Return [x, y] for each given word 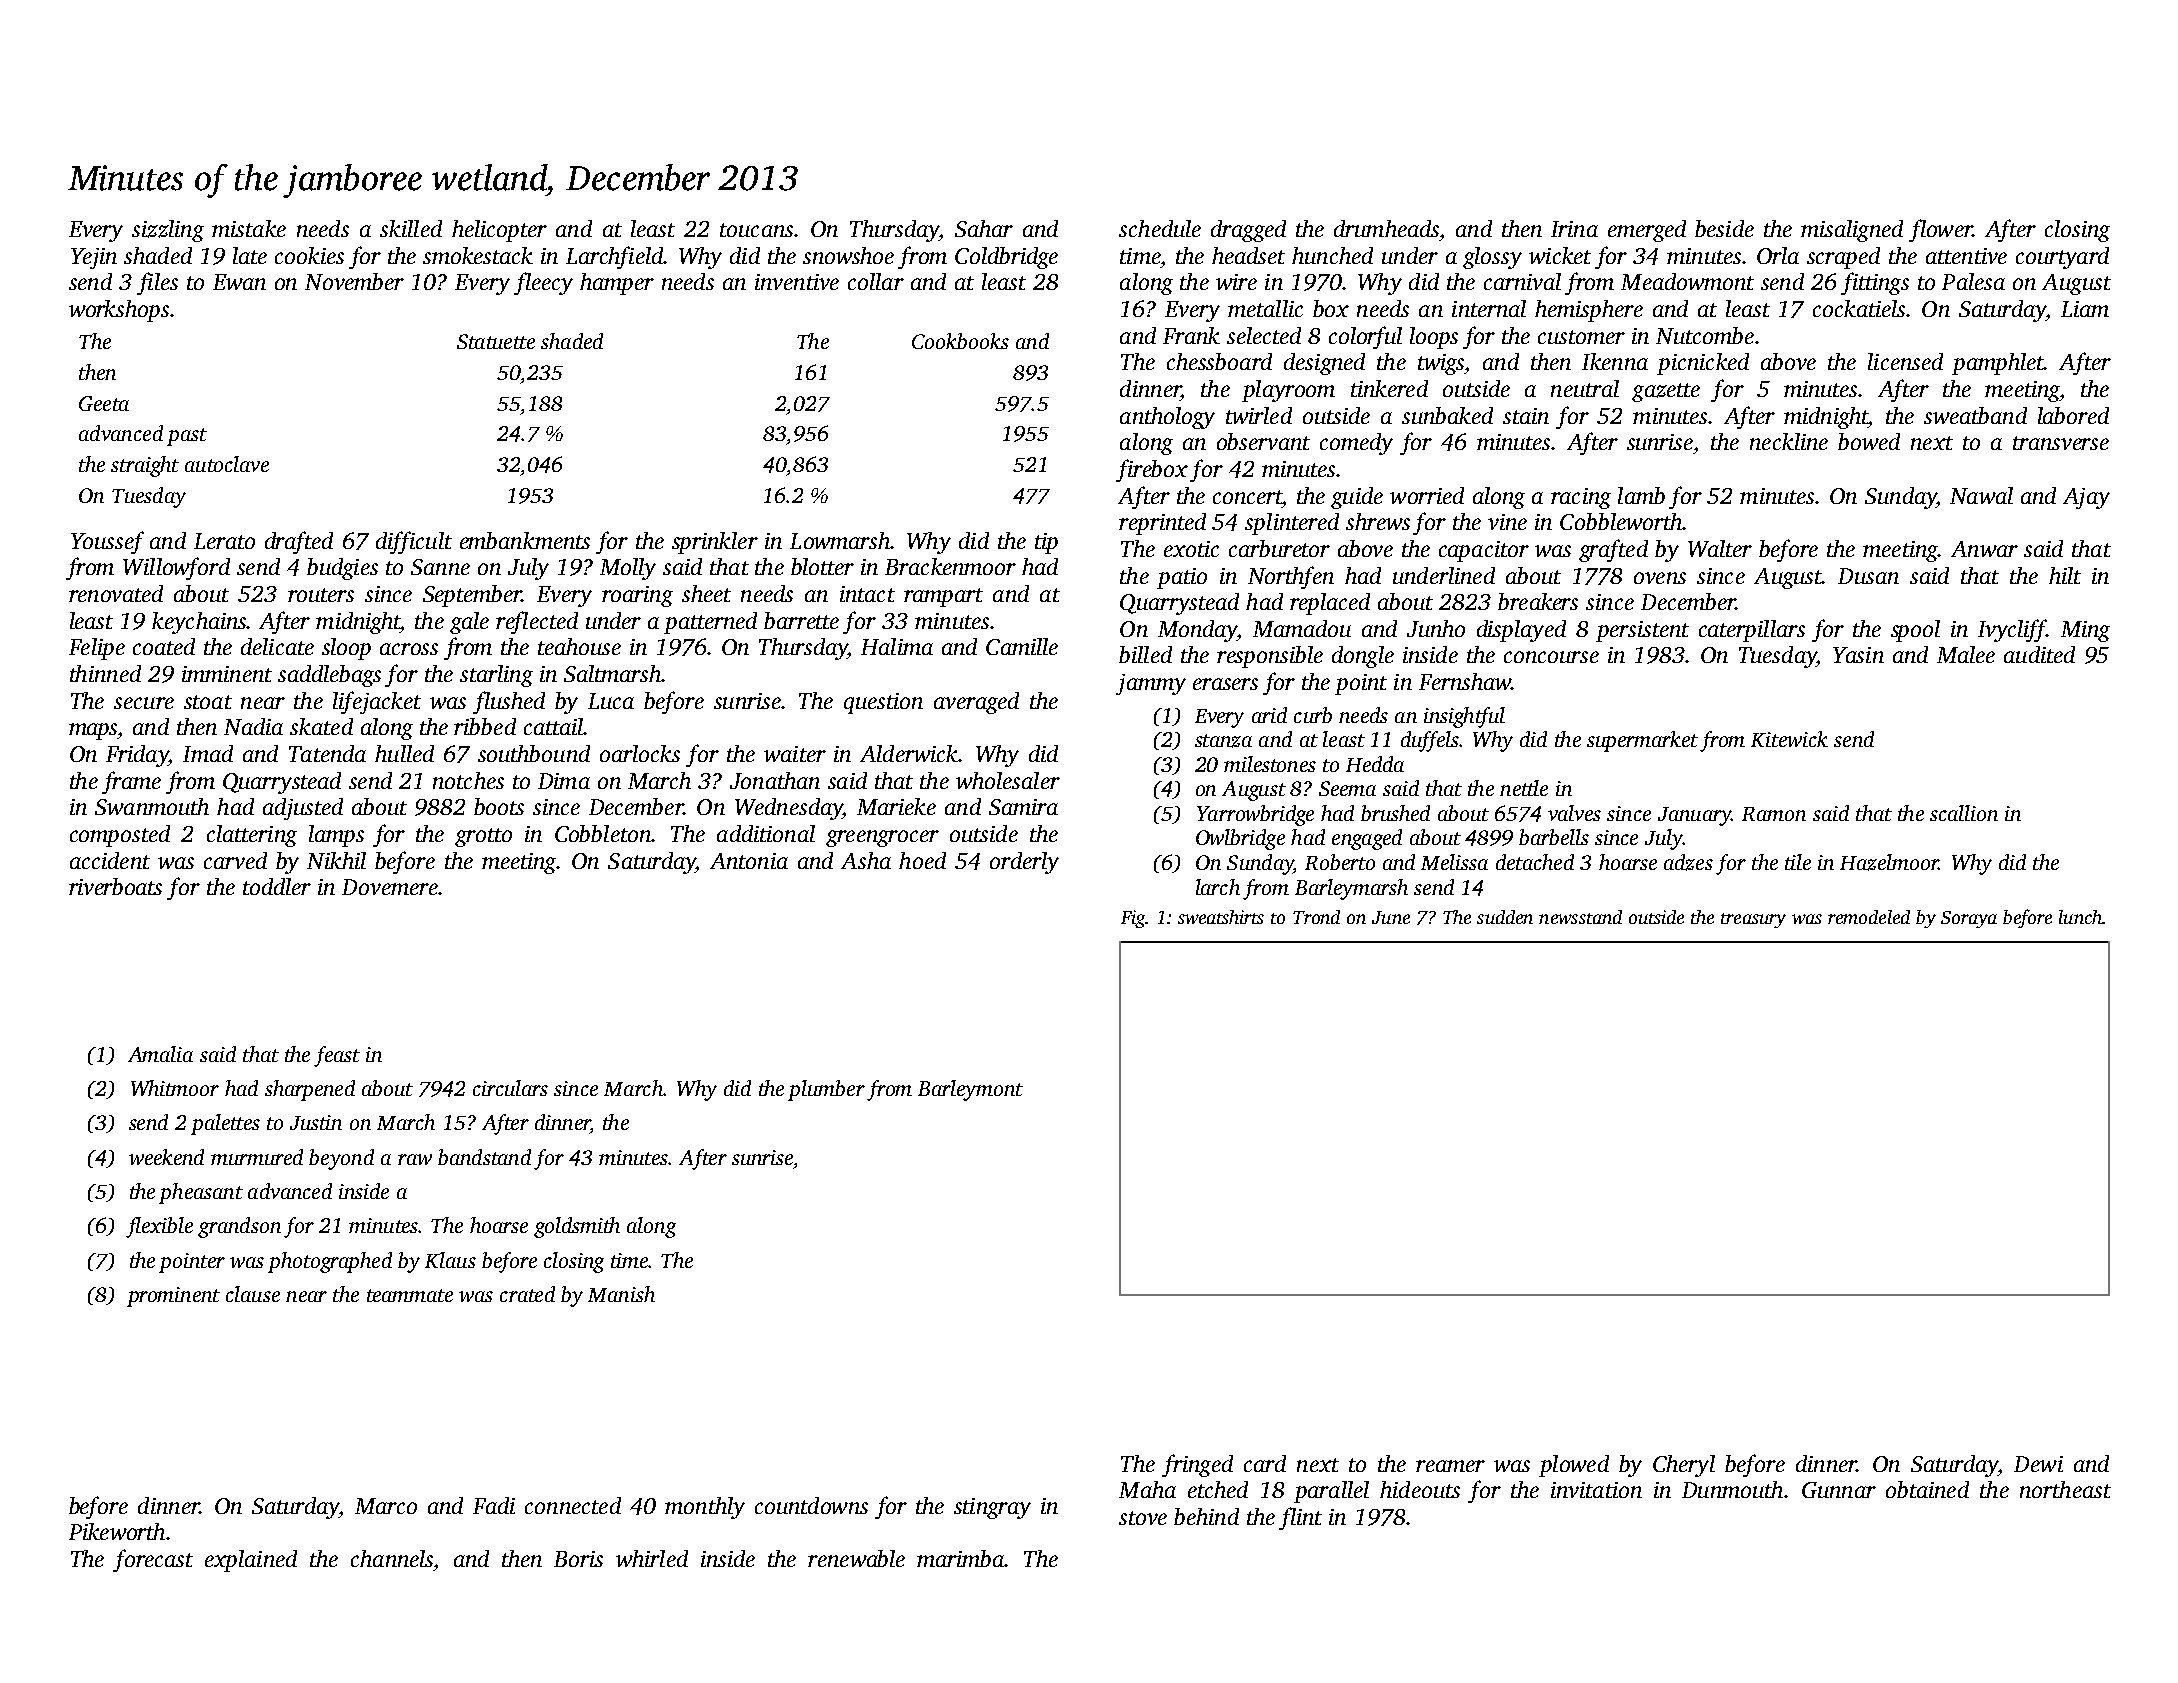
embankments [525, 540]
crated [527, 1294]
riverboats [115, 886]
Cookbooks [960, 341]
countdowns [811, 1505]
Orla [1778, 255]
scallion [1964, 813]
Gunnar [1839, 1490]
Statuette [496, 341]
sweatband [1975, 415]
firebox [1152, 470]
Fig [1133, 919]
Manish [621, 1294]
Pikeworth [117, 1531]
